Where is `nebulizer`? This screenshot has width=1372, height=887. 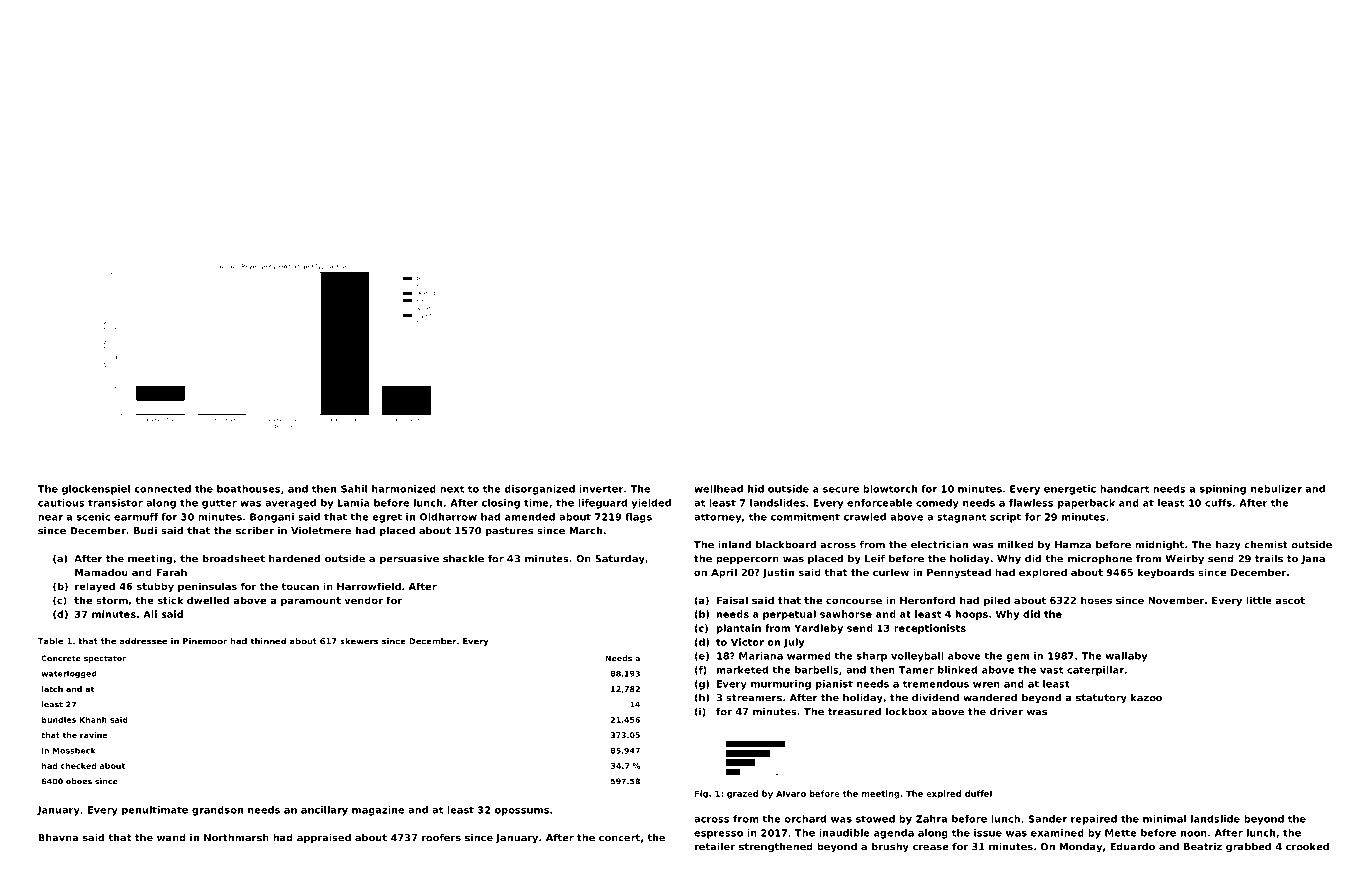 nebulizer is located at coordinates (1276, 489).
